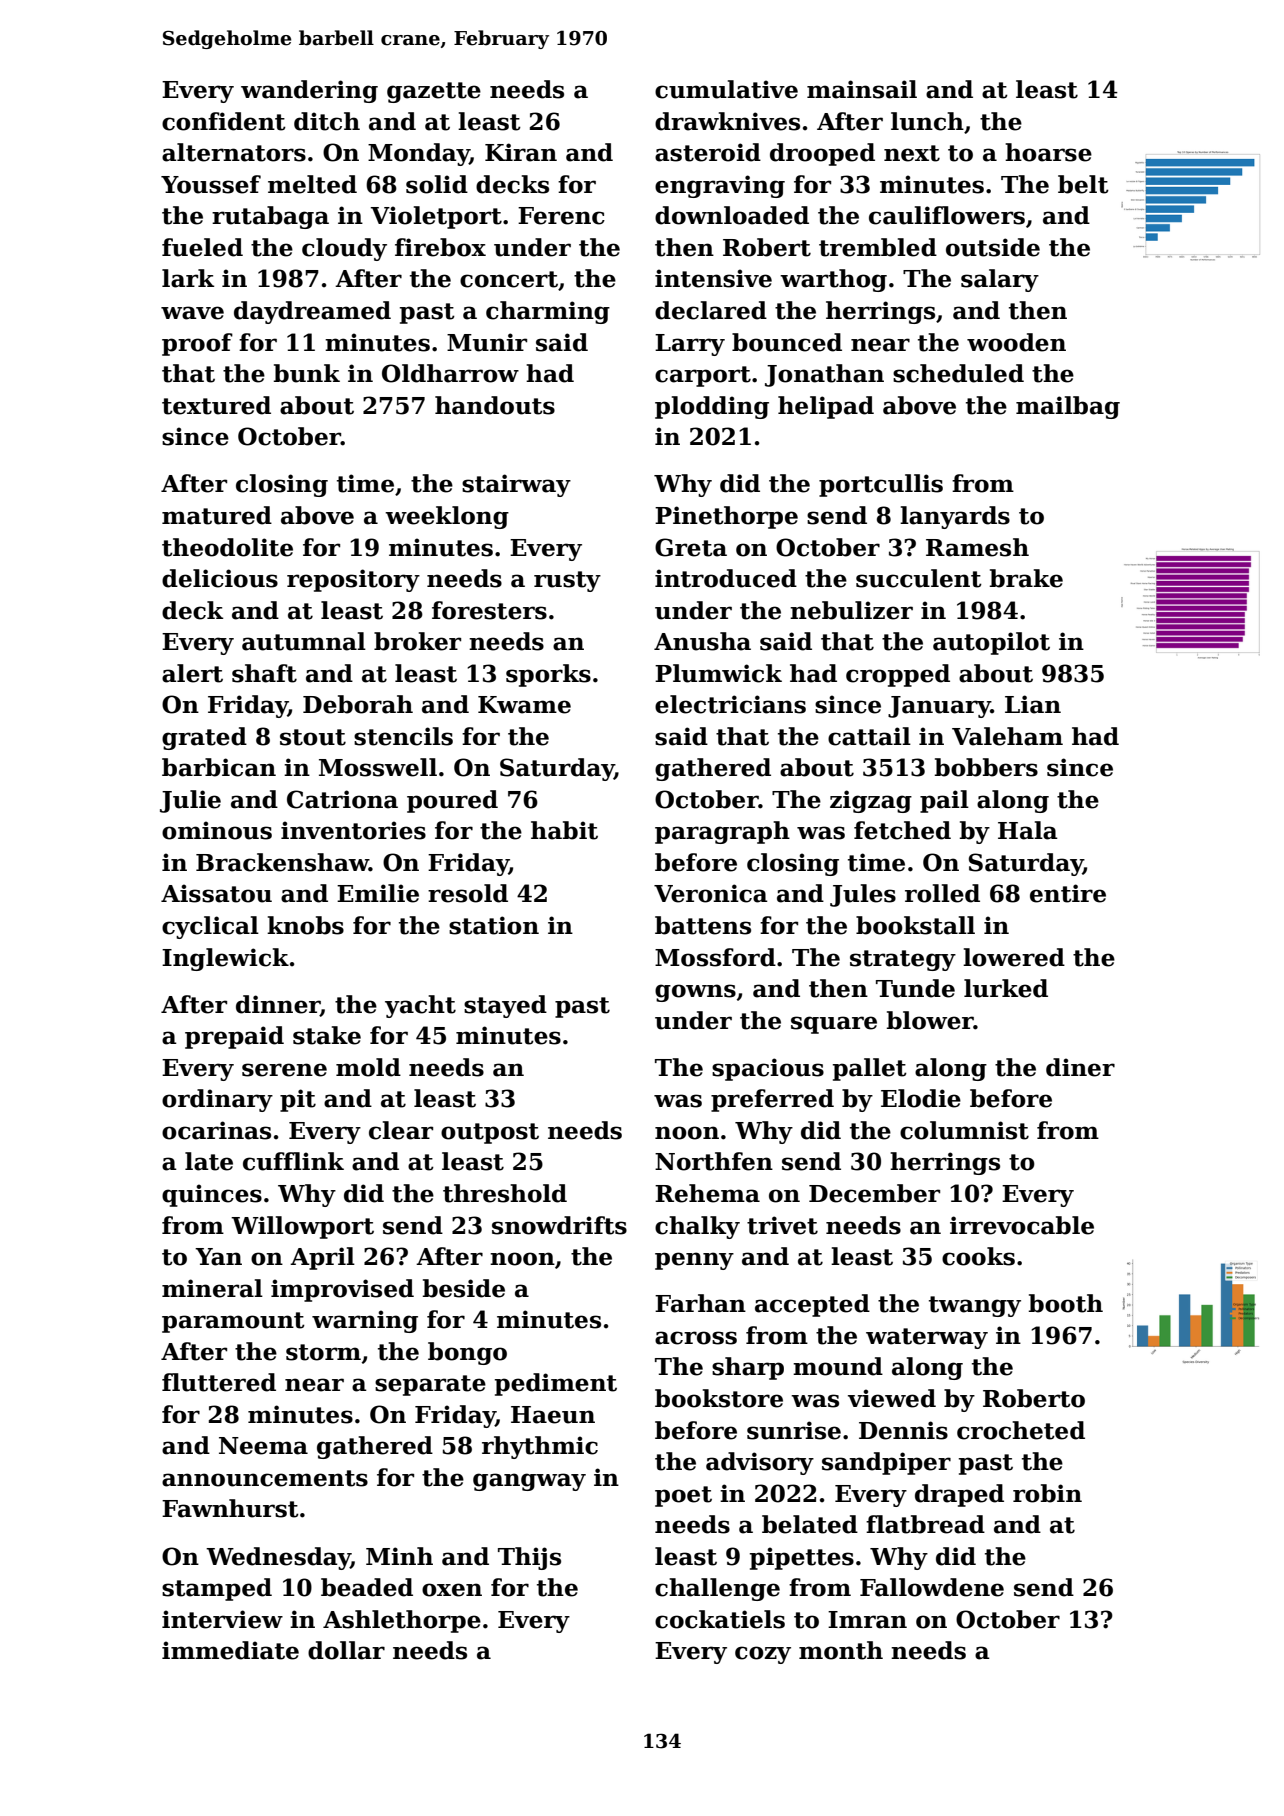 Image resolution: width=1284 pixels, height=1816 pixels. Describe the element at coordinates (841, 1650) in the screenshot. I see `month` at that location.
